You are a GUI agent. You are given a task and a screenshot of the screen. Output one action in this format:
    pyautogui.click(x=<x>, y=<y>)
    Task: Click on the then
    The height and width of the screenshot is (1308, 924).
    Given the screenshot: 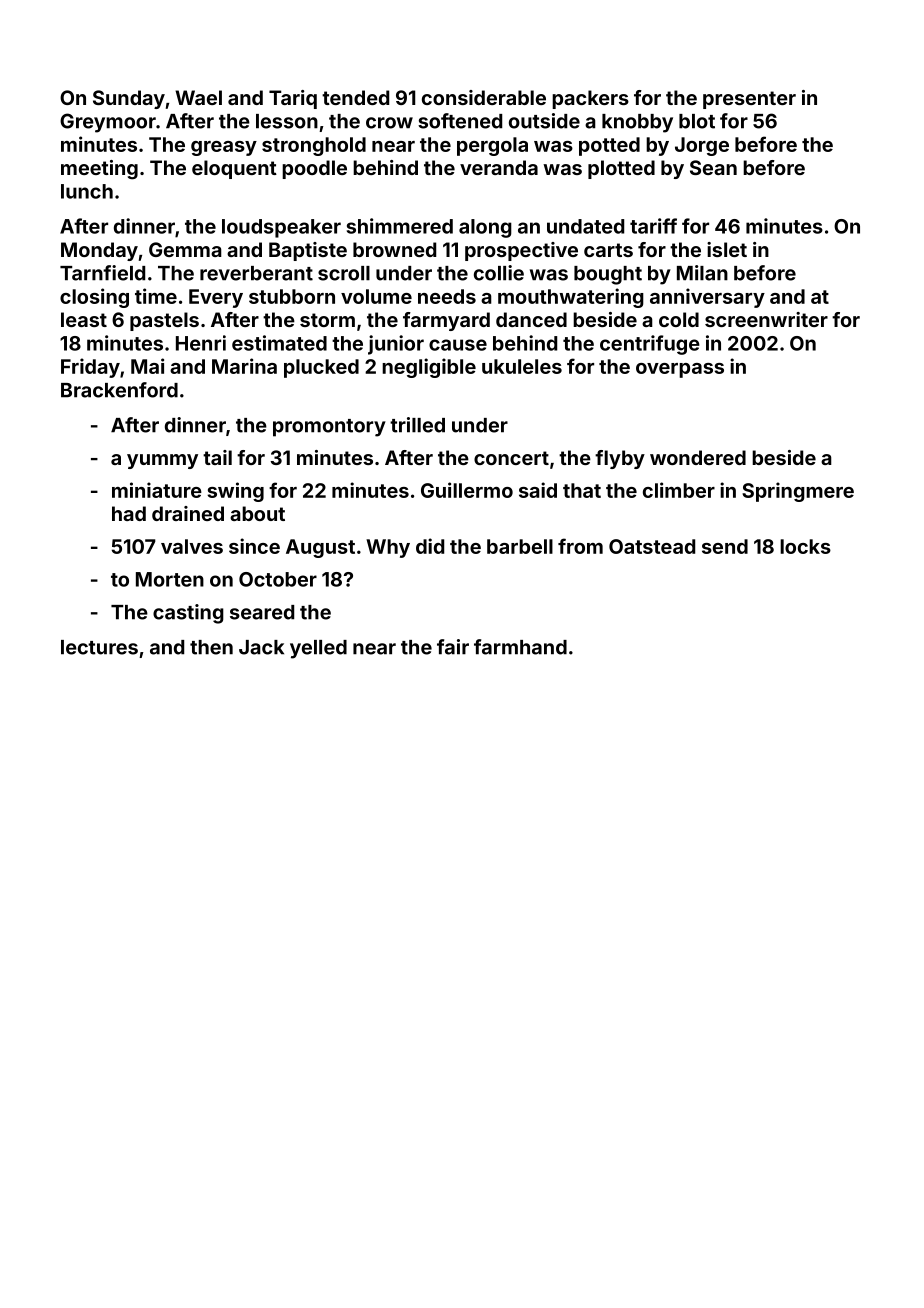 What is the action you would take?
    pyautogui.click(x=211, y=647)
